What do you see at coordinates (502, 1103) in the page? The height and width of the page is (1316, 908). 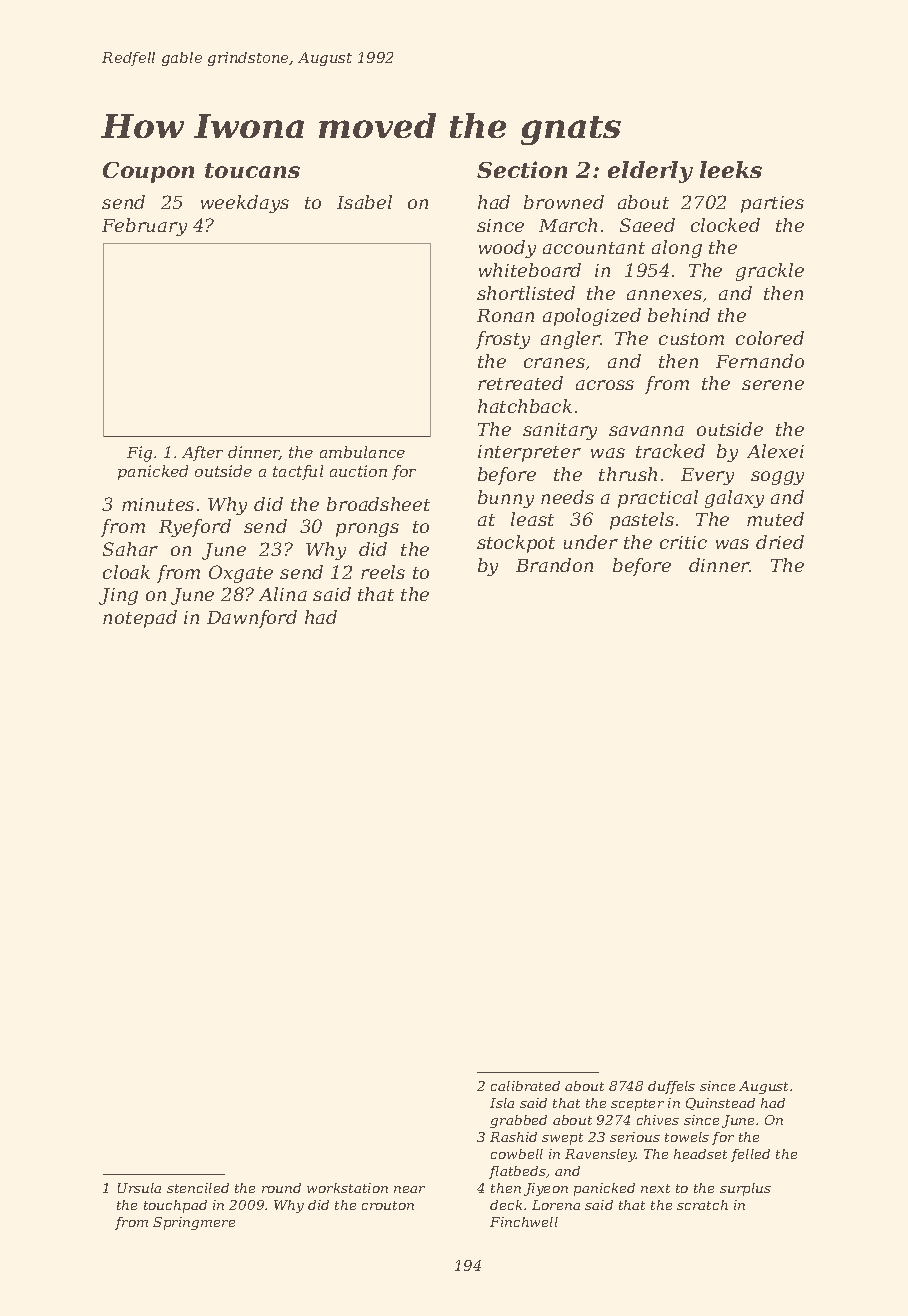 I see `Isla` at bounding box center [502, 1103].
